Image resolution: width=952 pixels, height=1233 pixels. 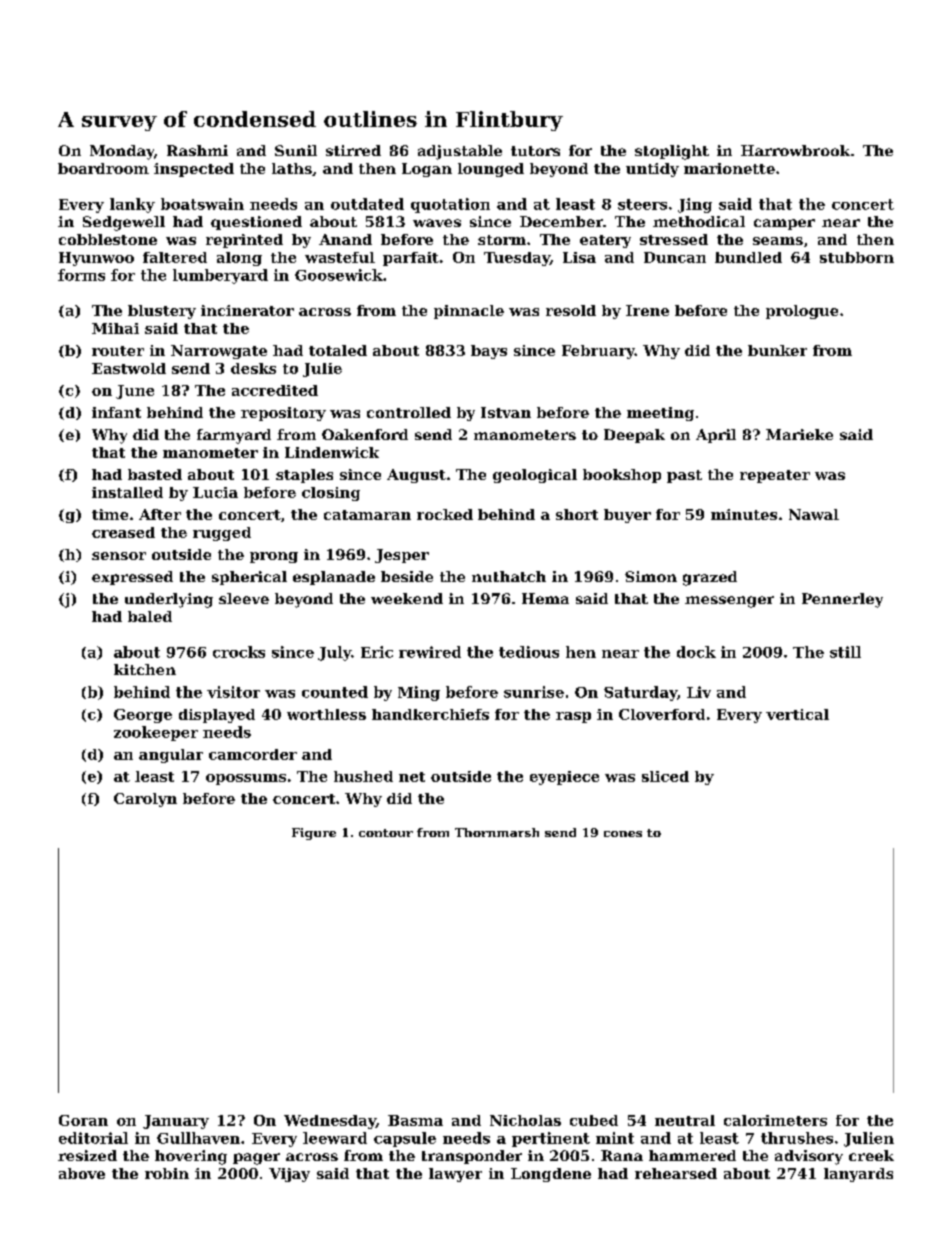 I want to click on contour, so click(x=386, y=833).
